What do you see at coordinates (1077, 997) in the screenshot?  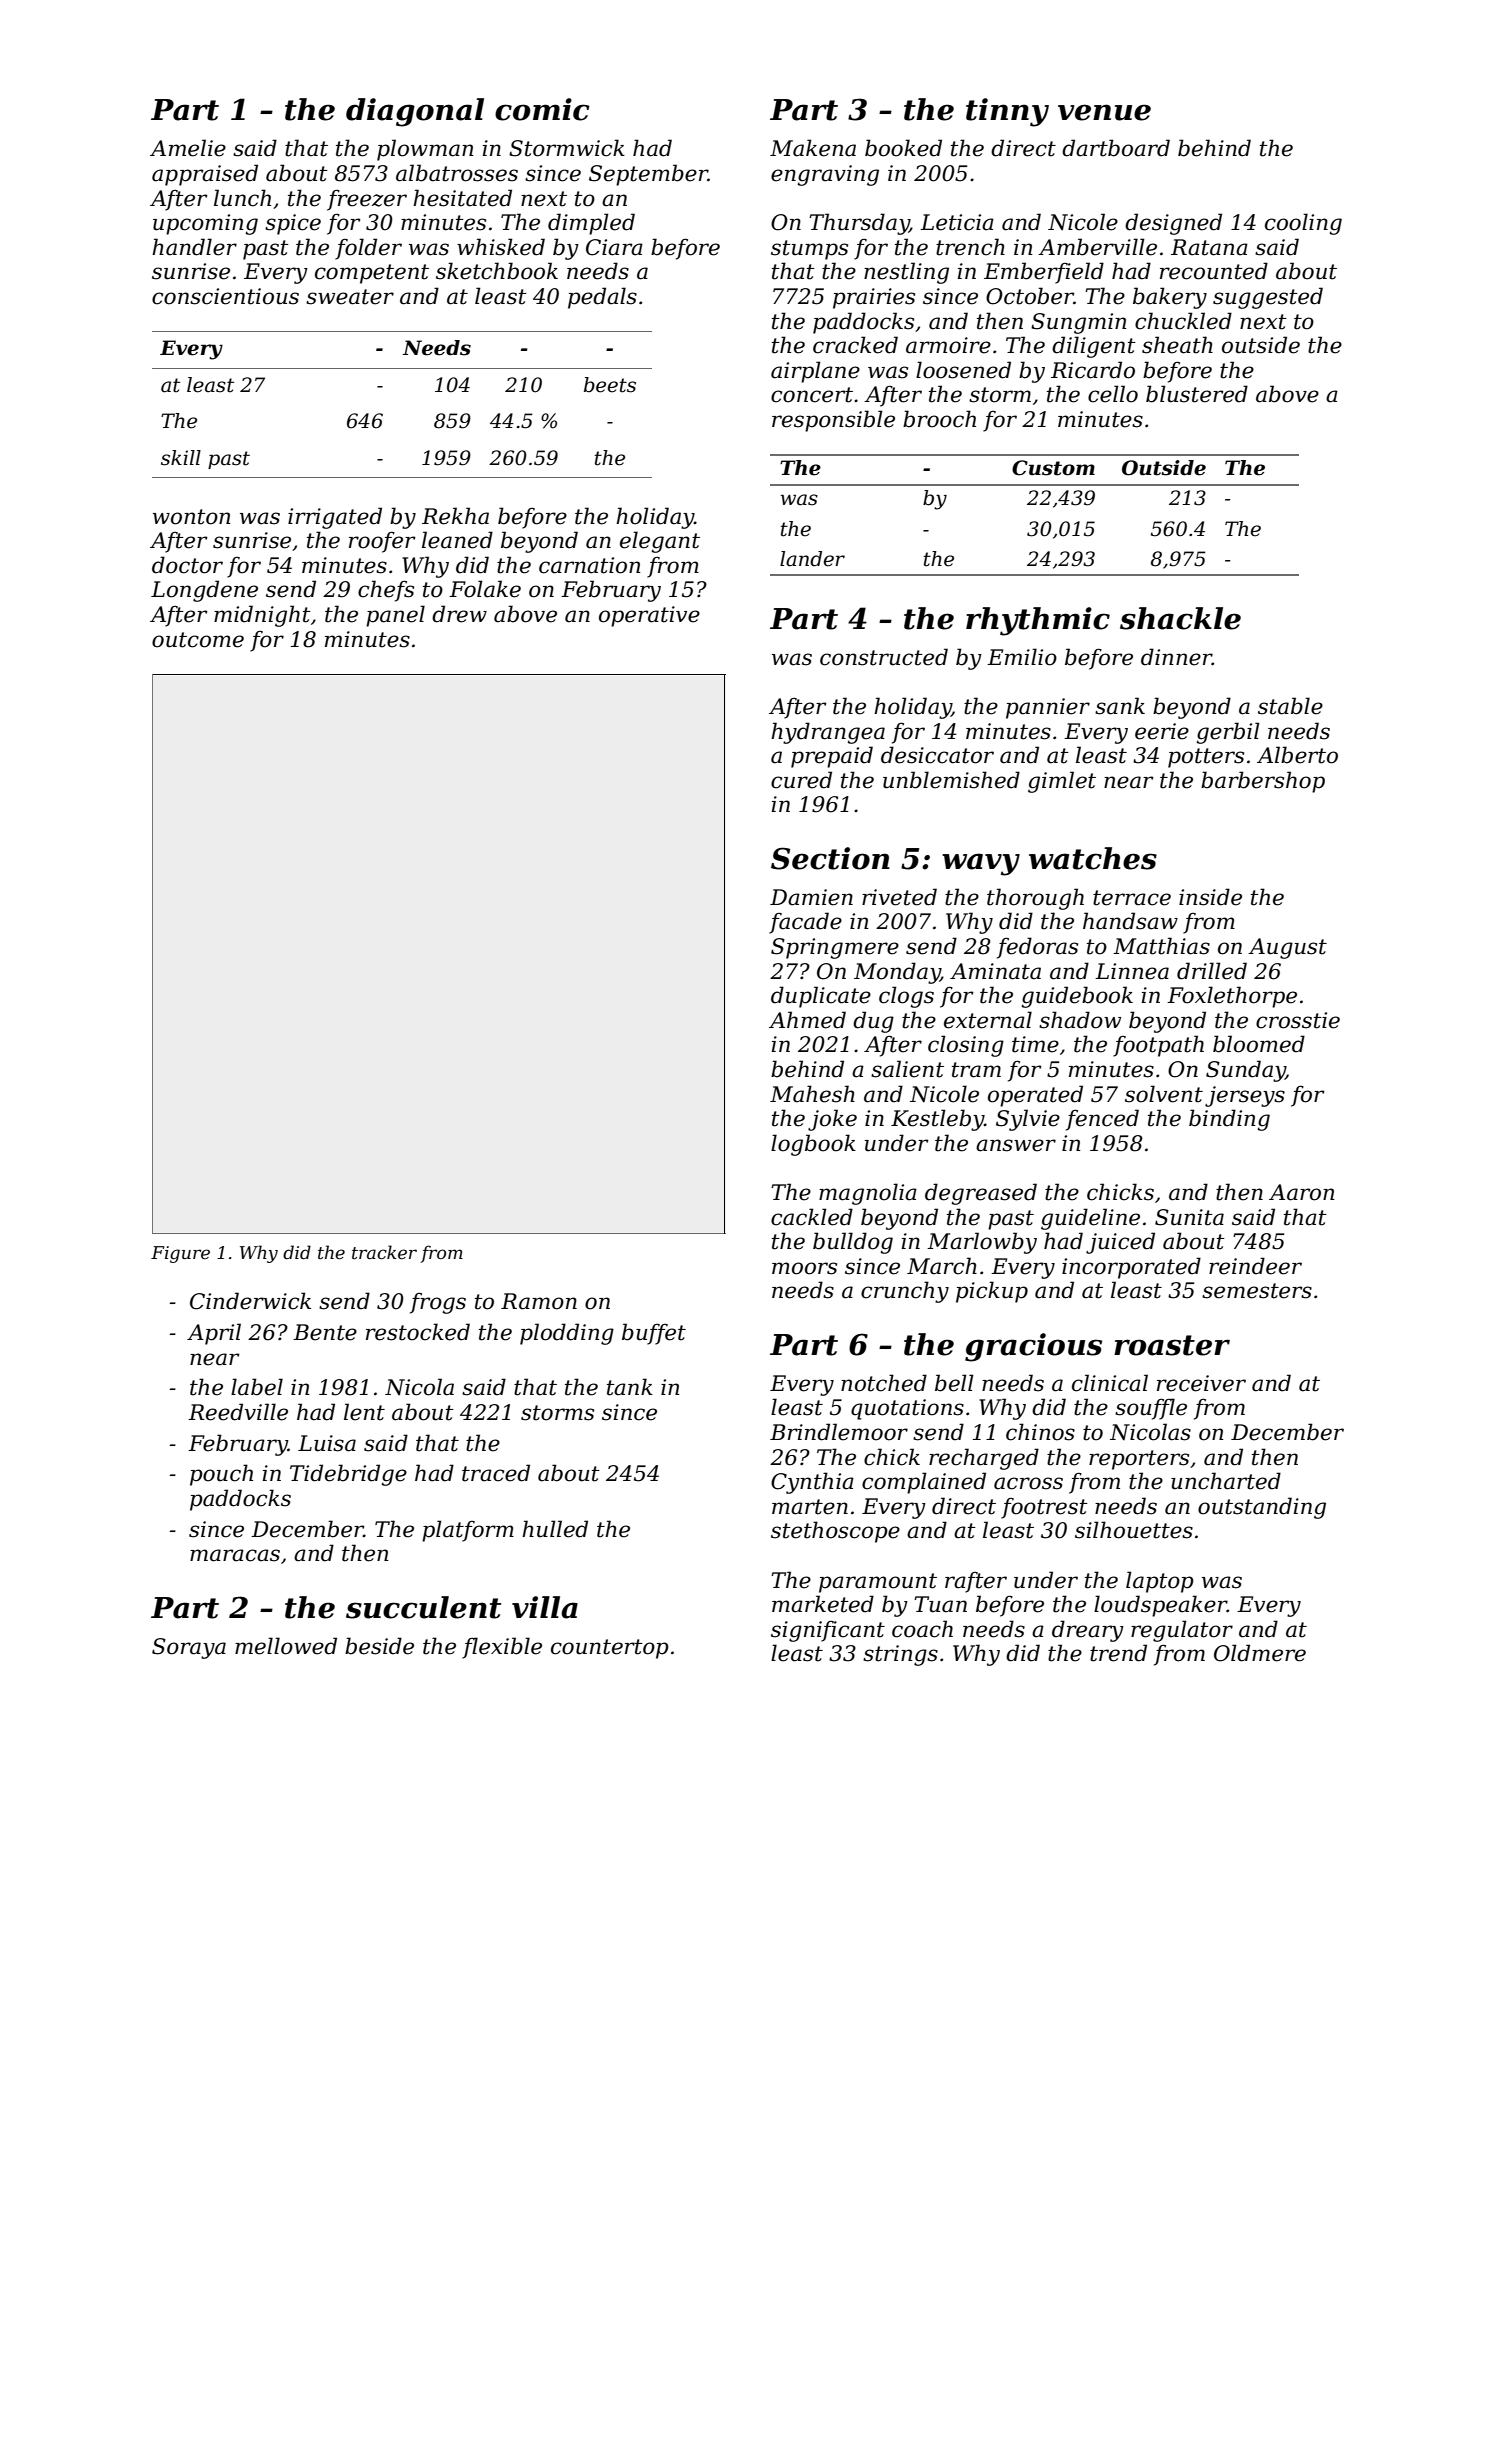 I see `guidebook` at bounding box center [1077, 997].
